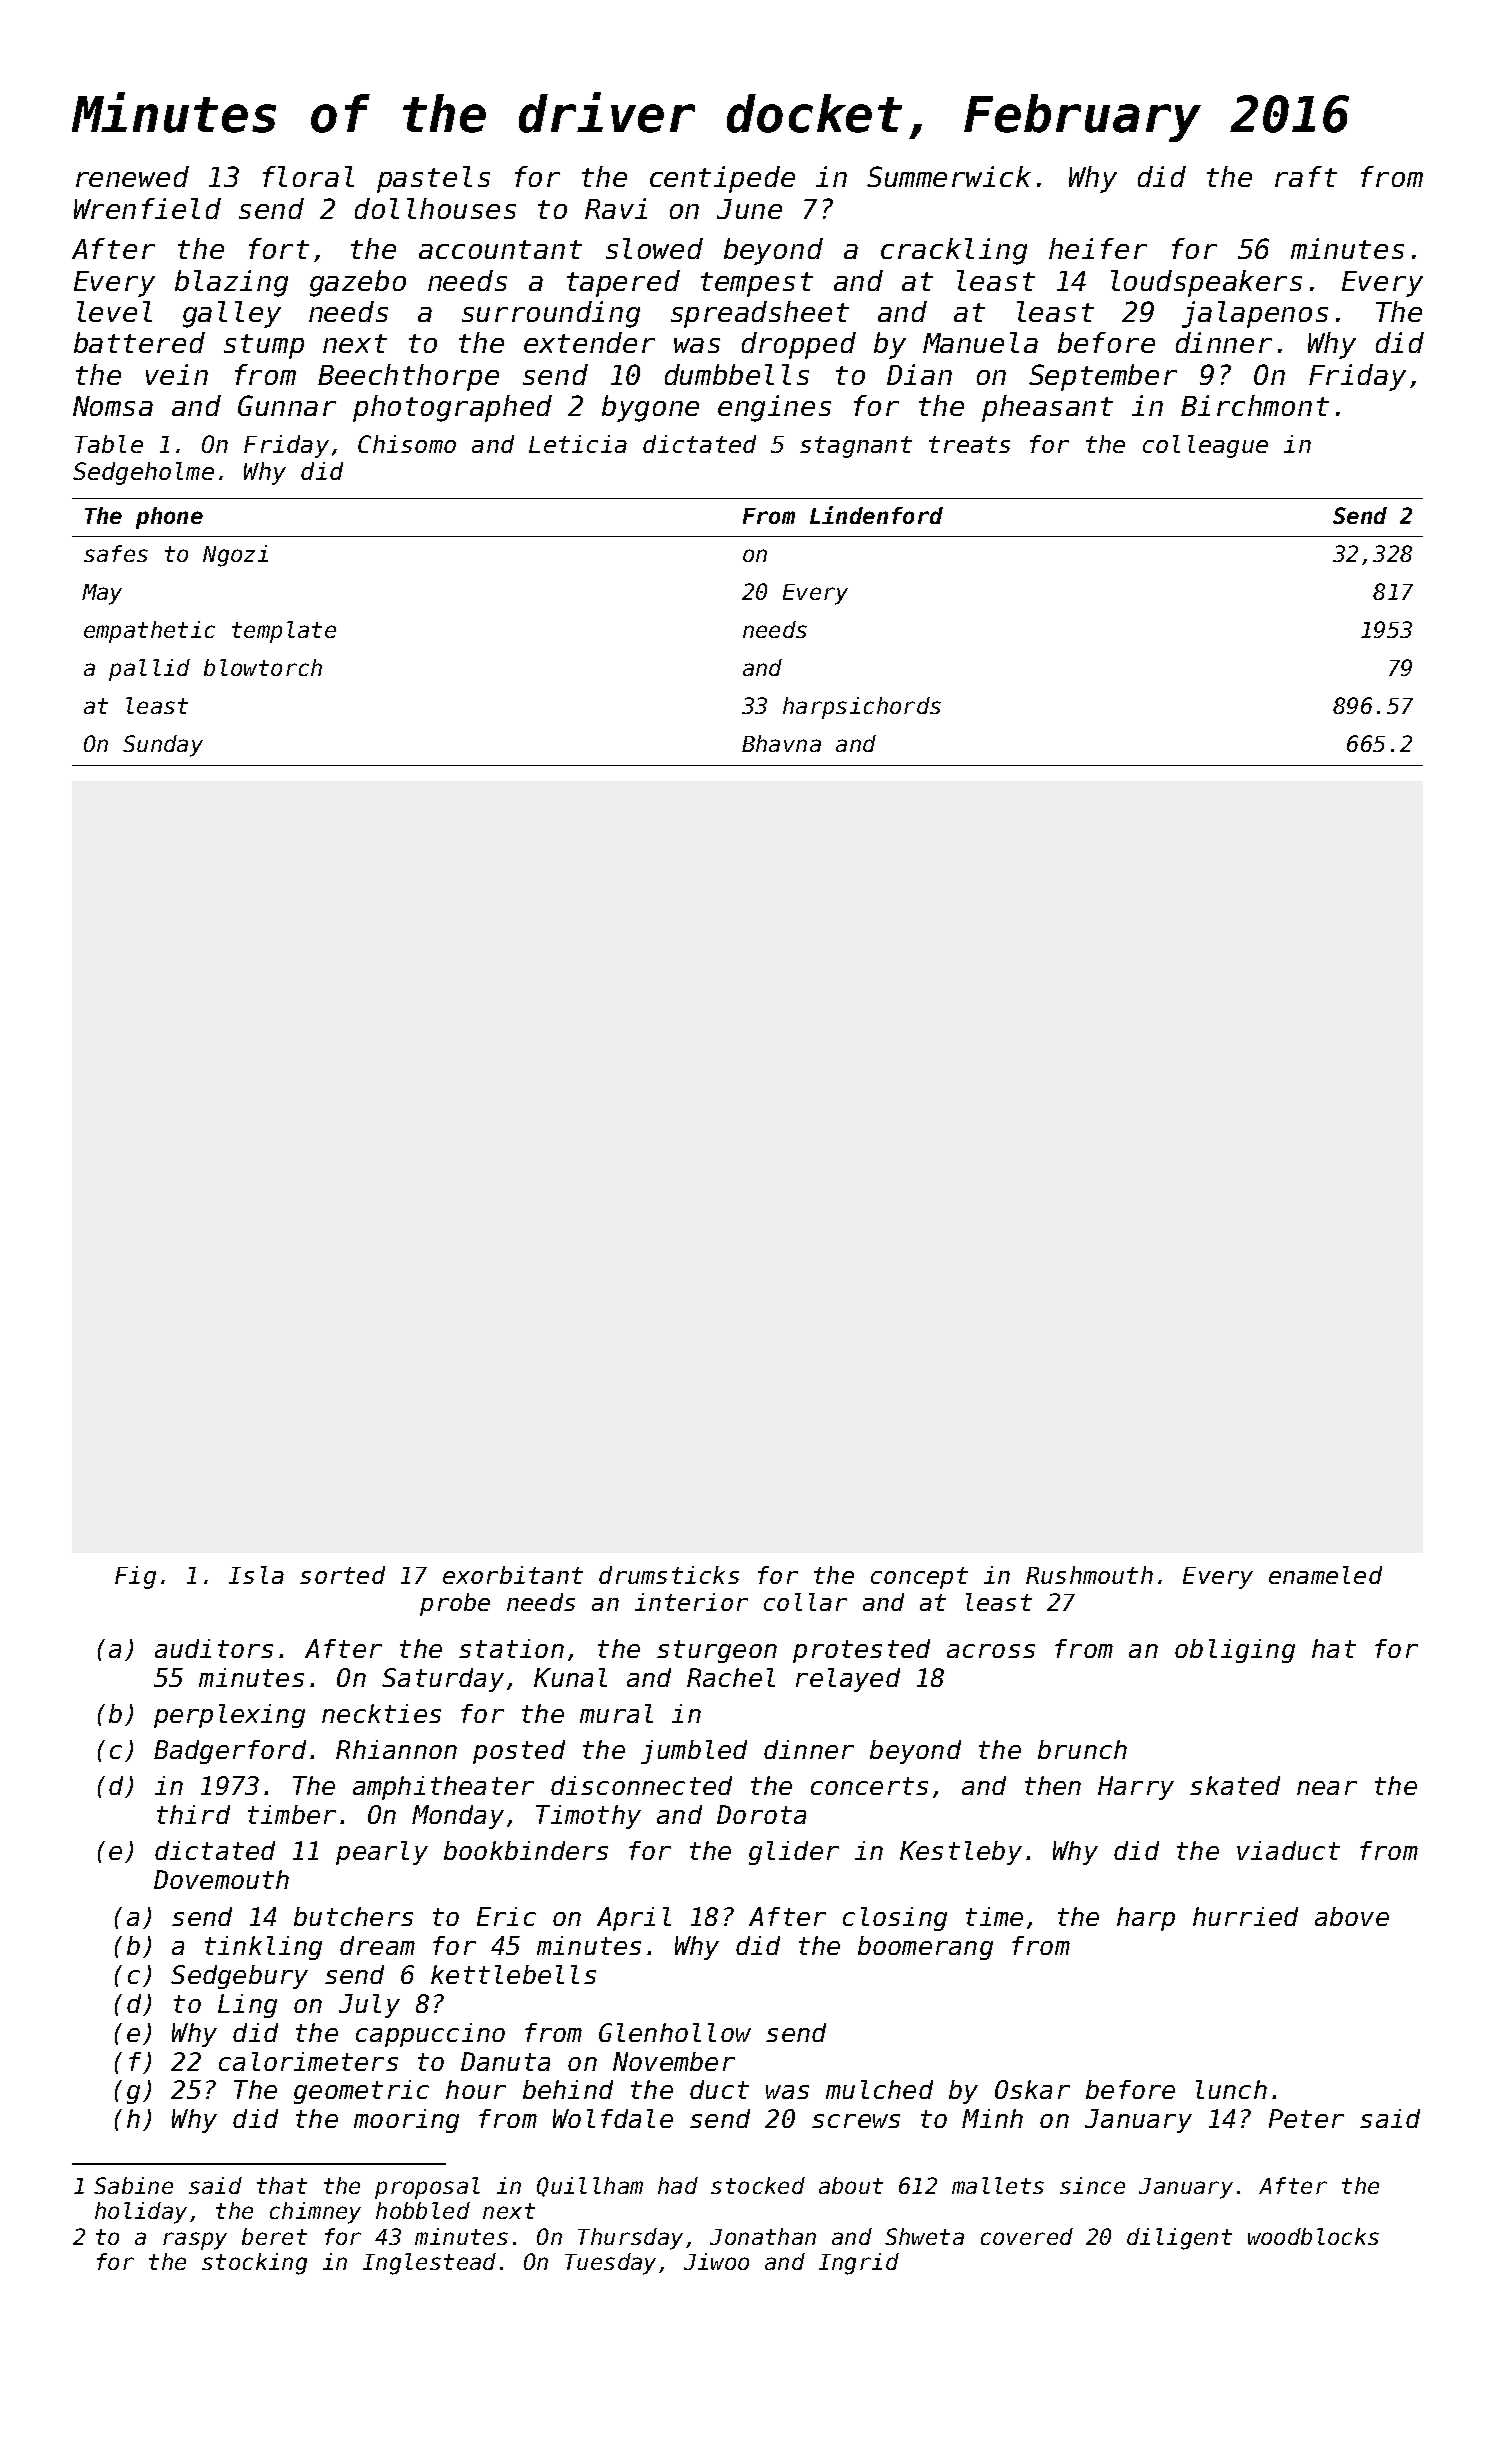 The image size is (1496, 2464). What do you see at coordinates (254, 2264) in the screenshot?
I see `stocking` at bounding box center [254, 2264].
